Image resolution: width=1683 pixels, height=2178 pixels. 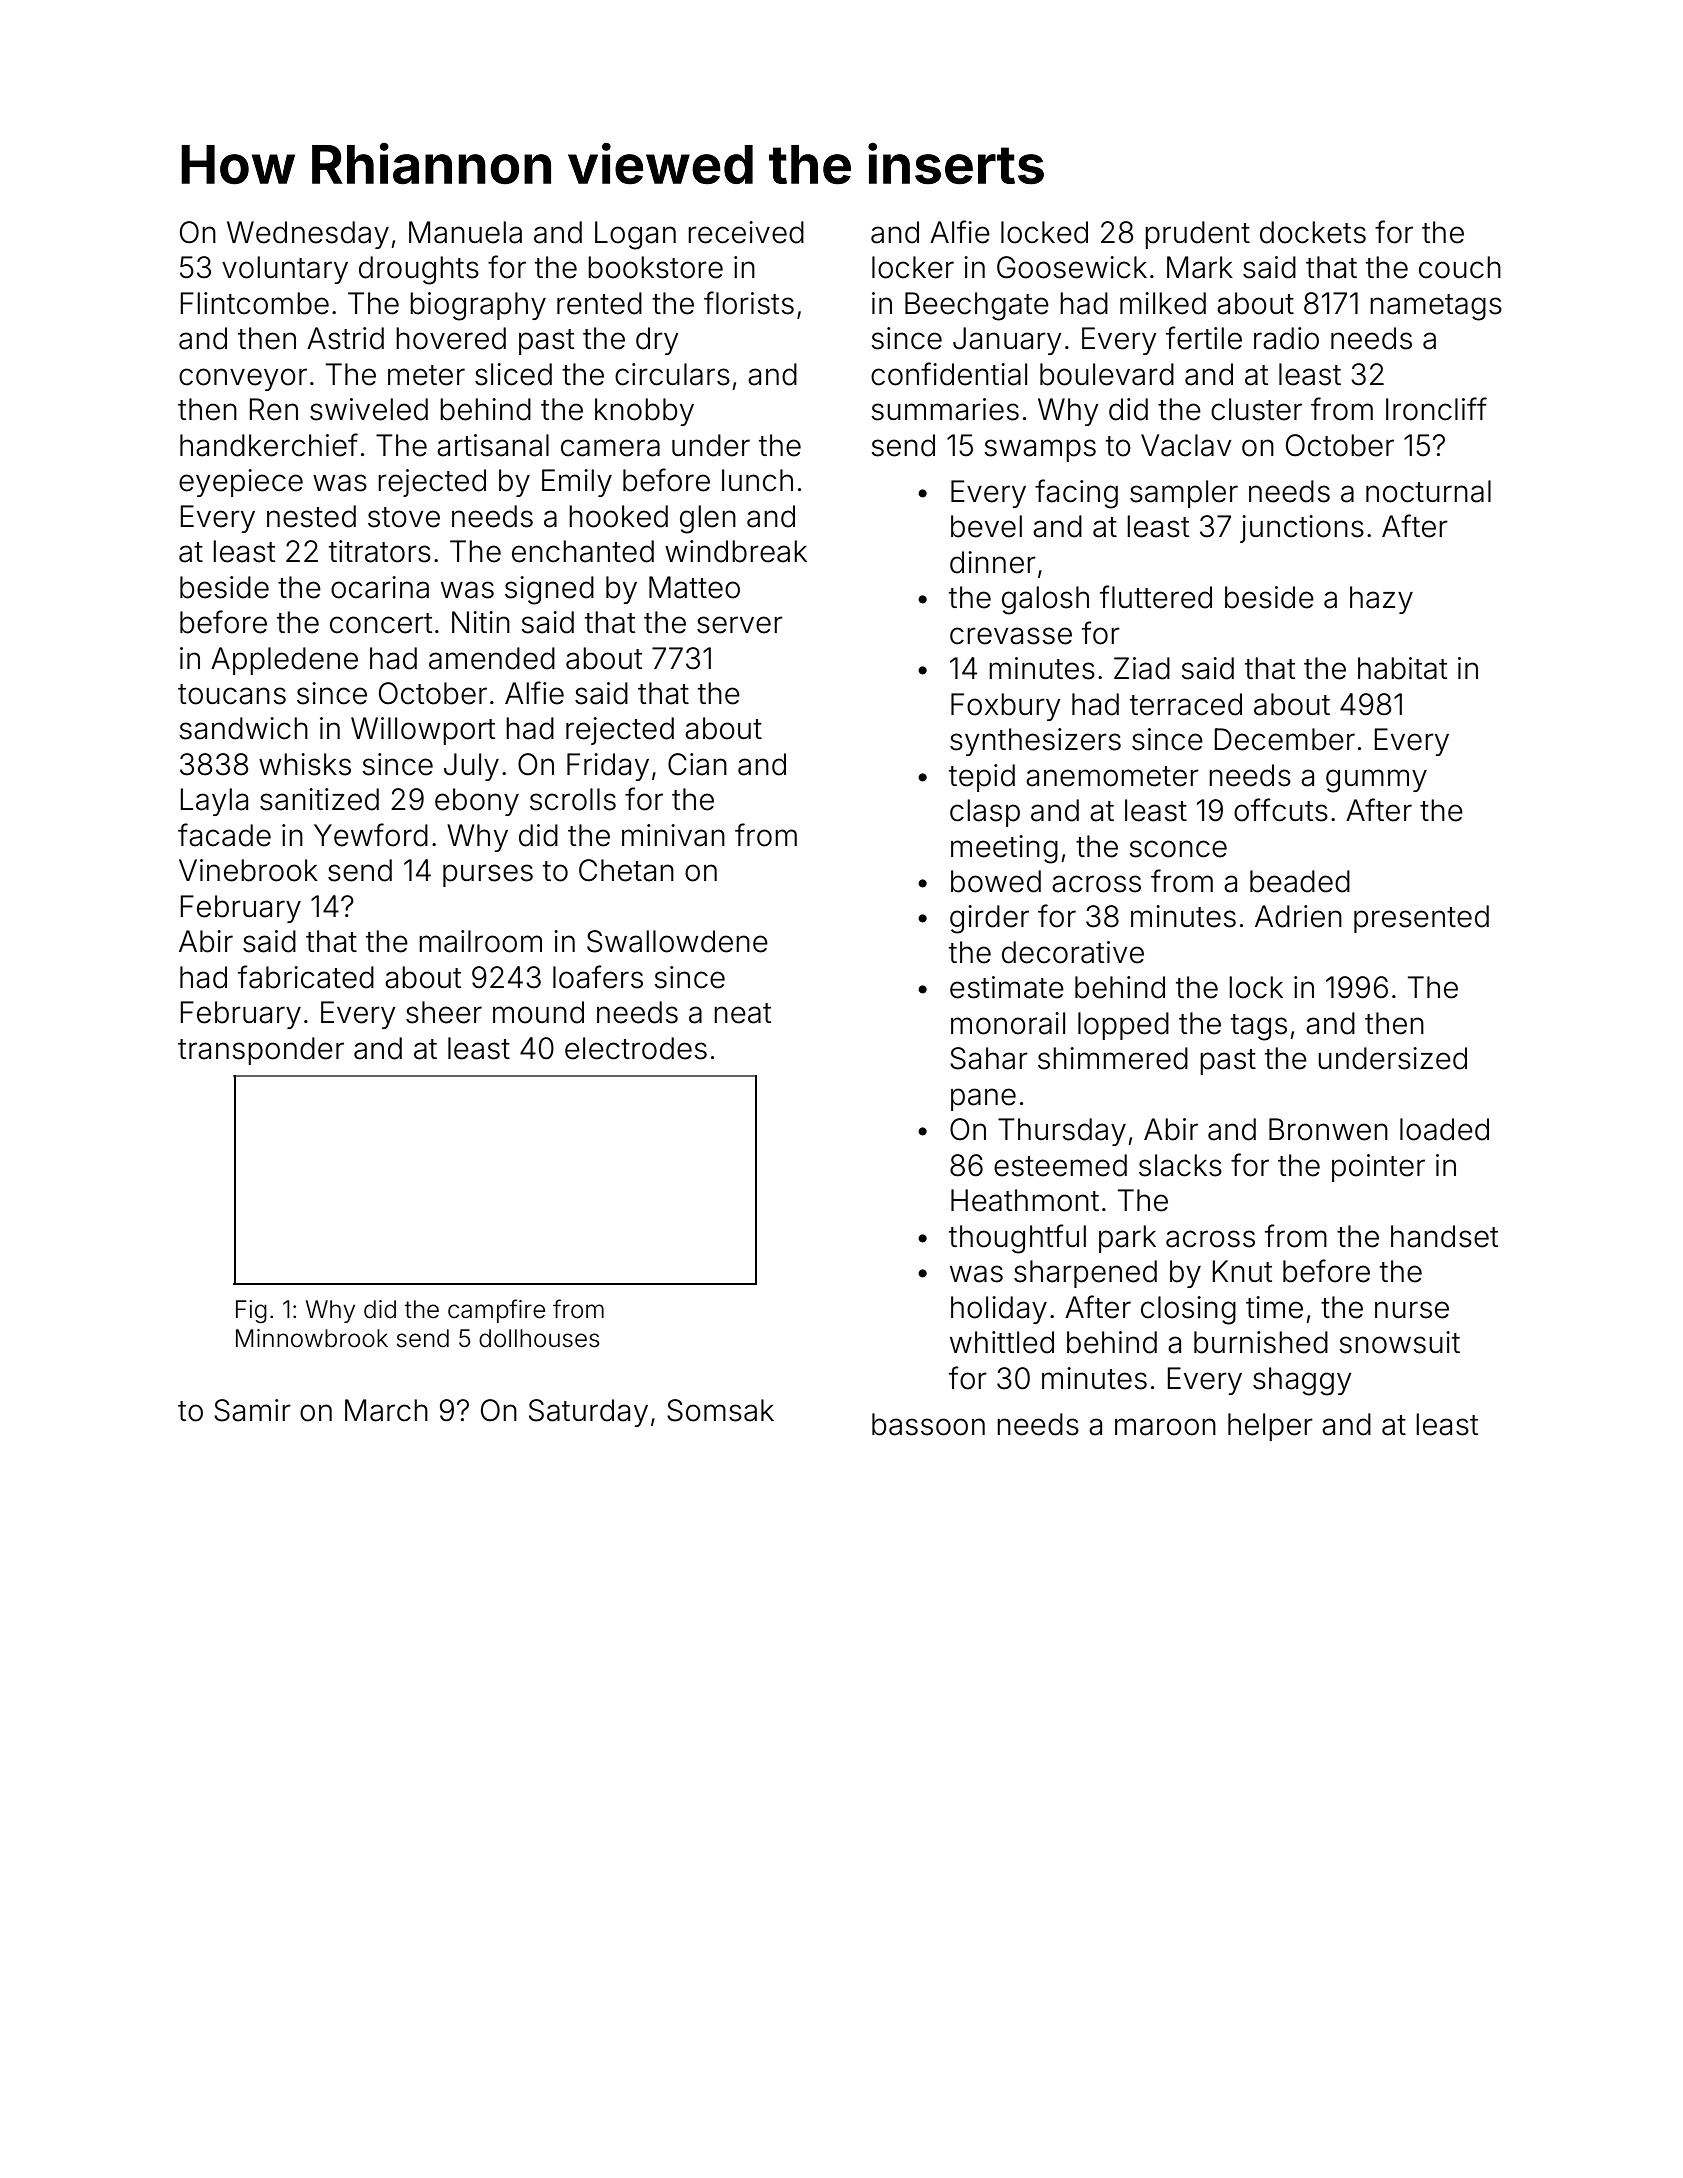 I want to click on Vinebrook, so click(x=248, y=870).
